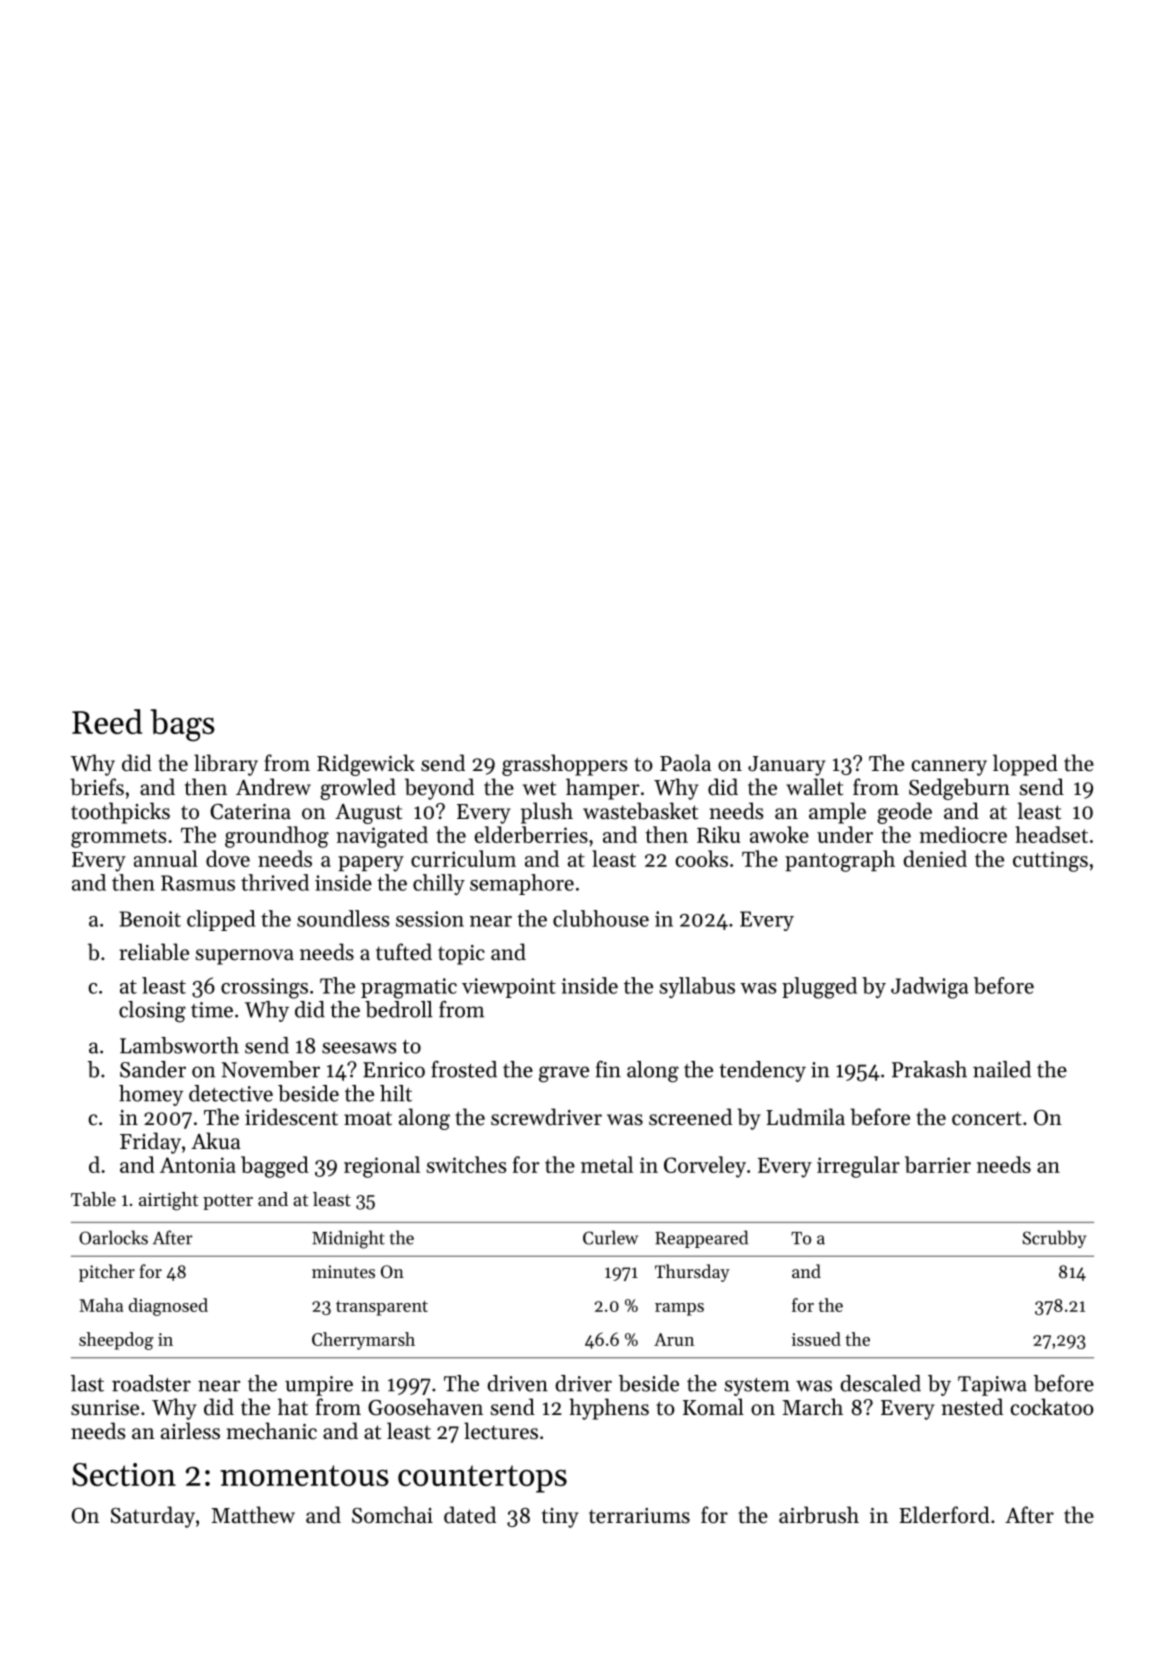 The width and height of the screenshot is (1165, 1654). What do you see at coordinates (610, 1237) in the screenshot?
I see `Curlew` at bounding box center [610, 1237].
